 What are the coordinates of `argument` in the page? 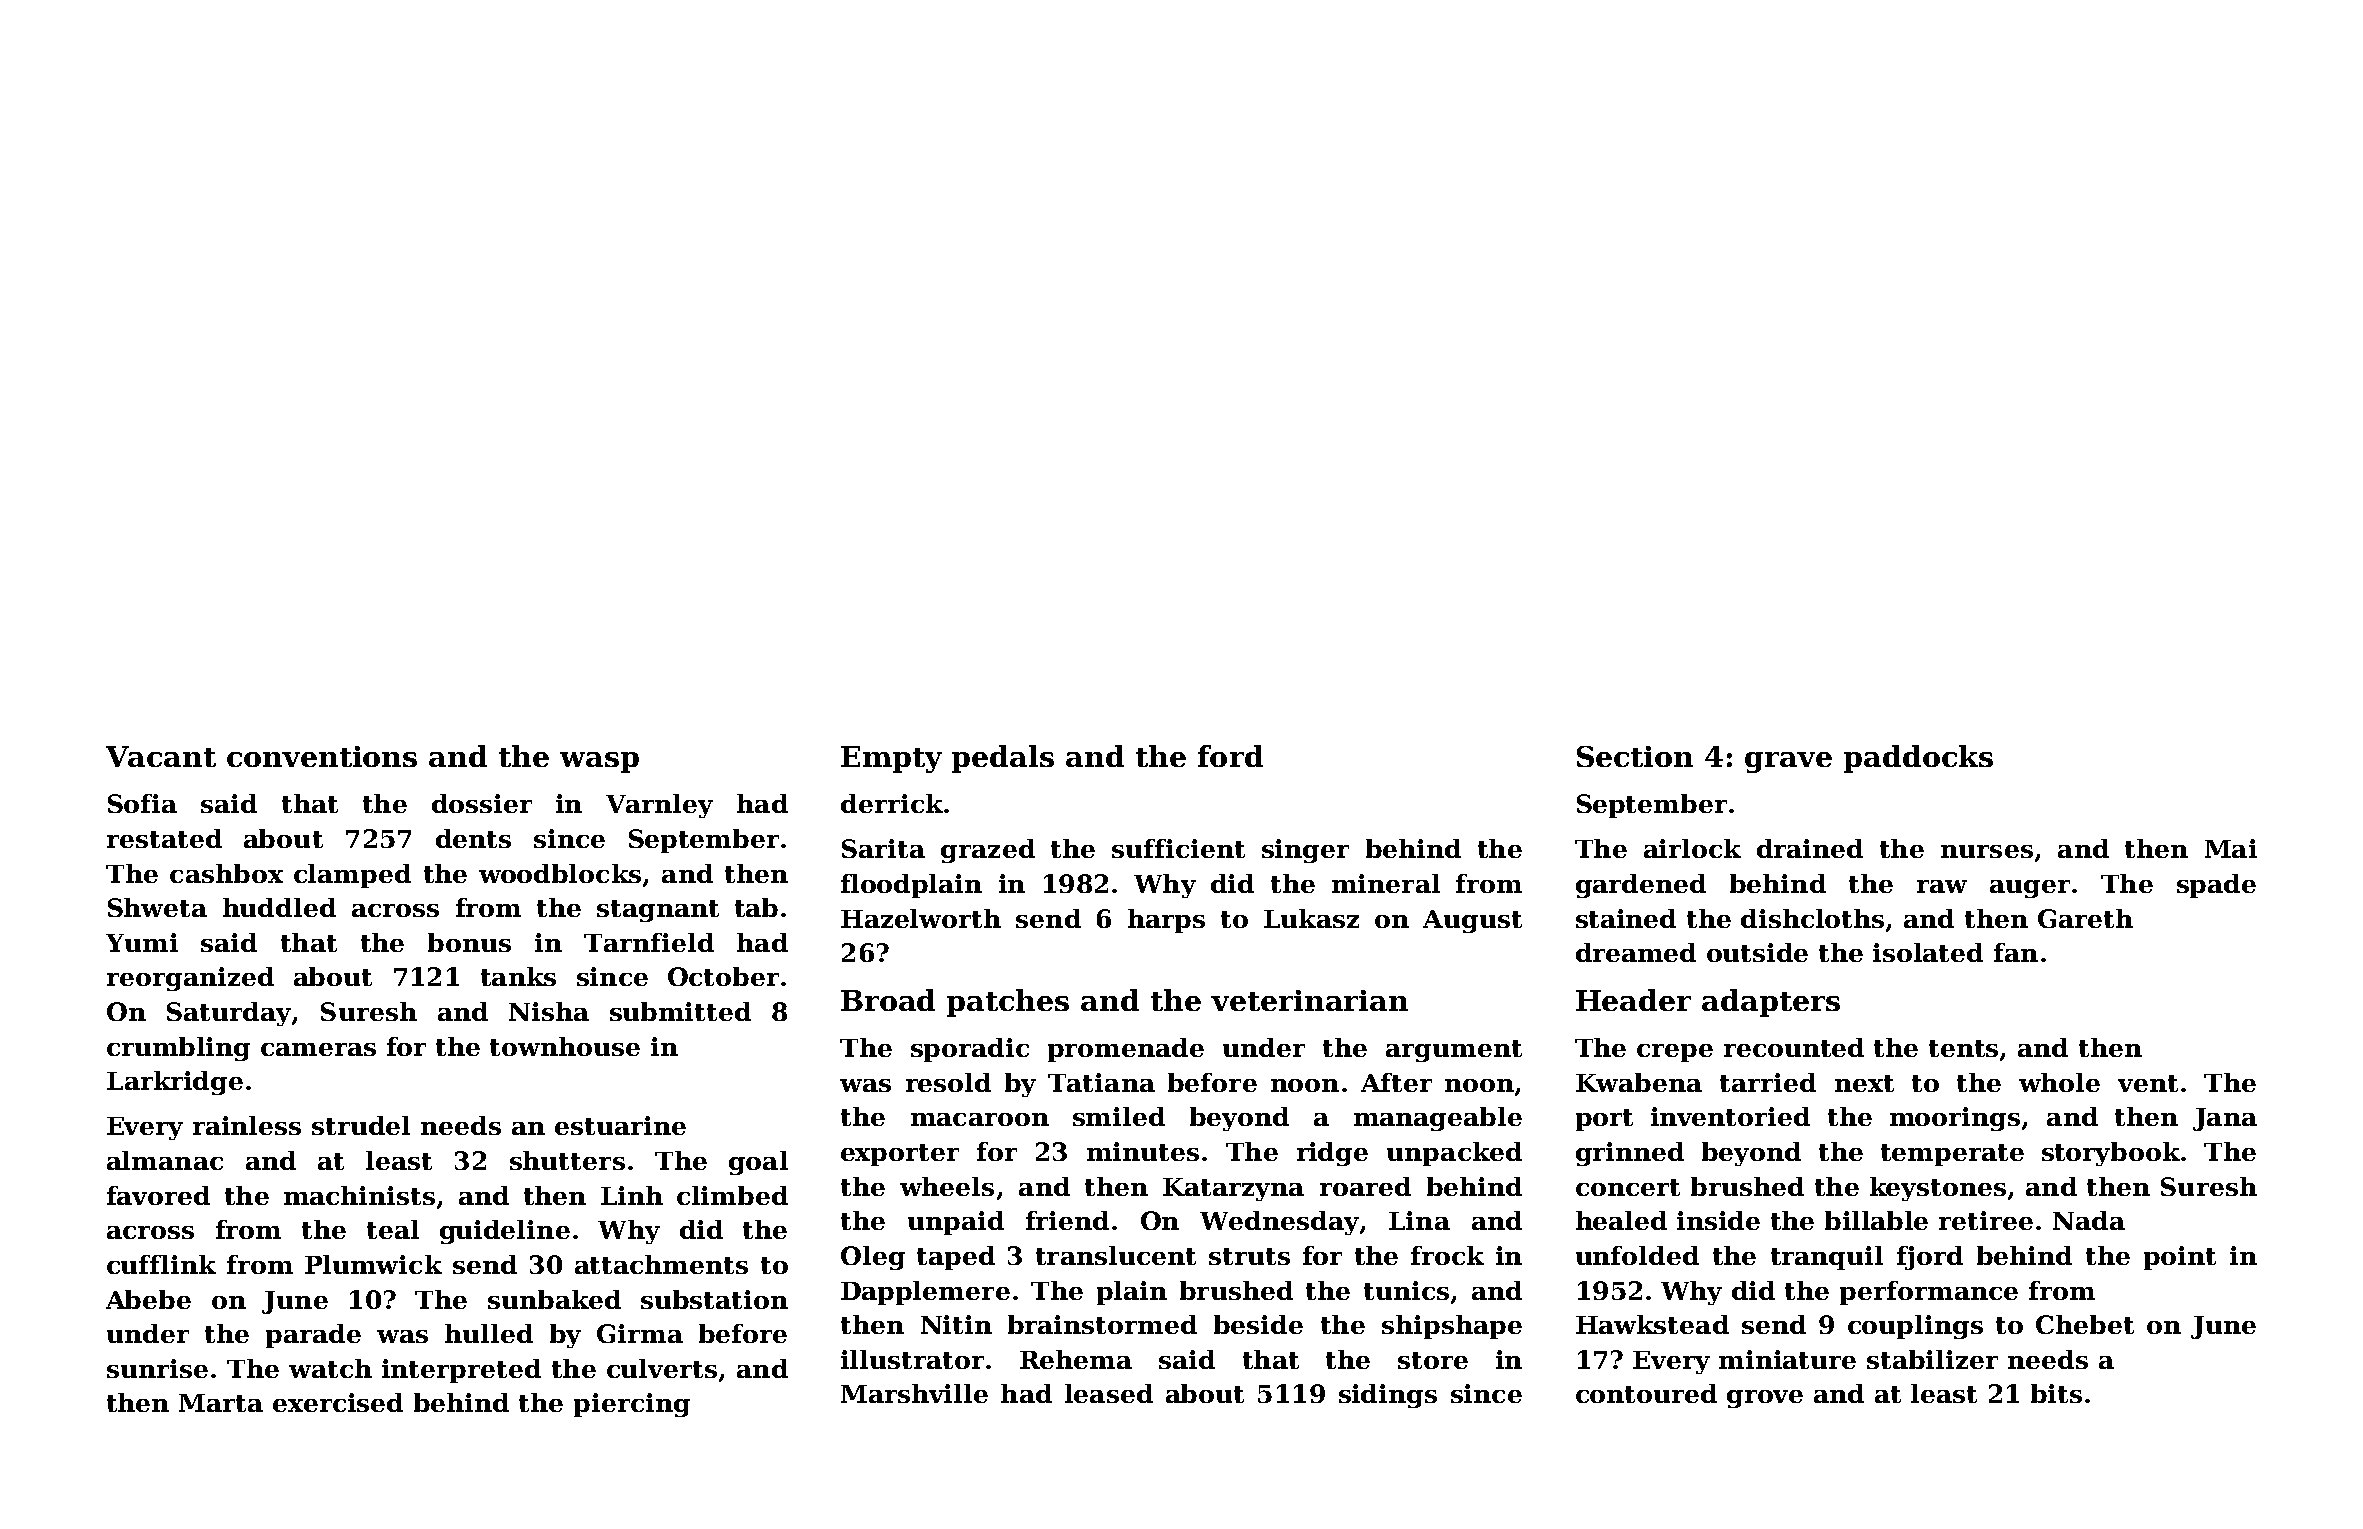 It's located at (1454, 1051).
